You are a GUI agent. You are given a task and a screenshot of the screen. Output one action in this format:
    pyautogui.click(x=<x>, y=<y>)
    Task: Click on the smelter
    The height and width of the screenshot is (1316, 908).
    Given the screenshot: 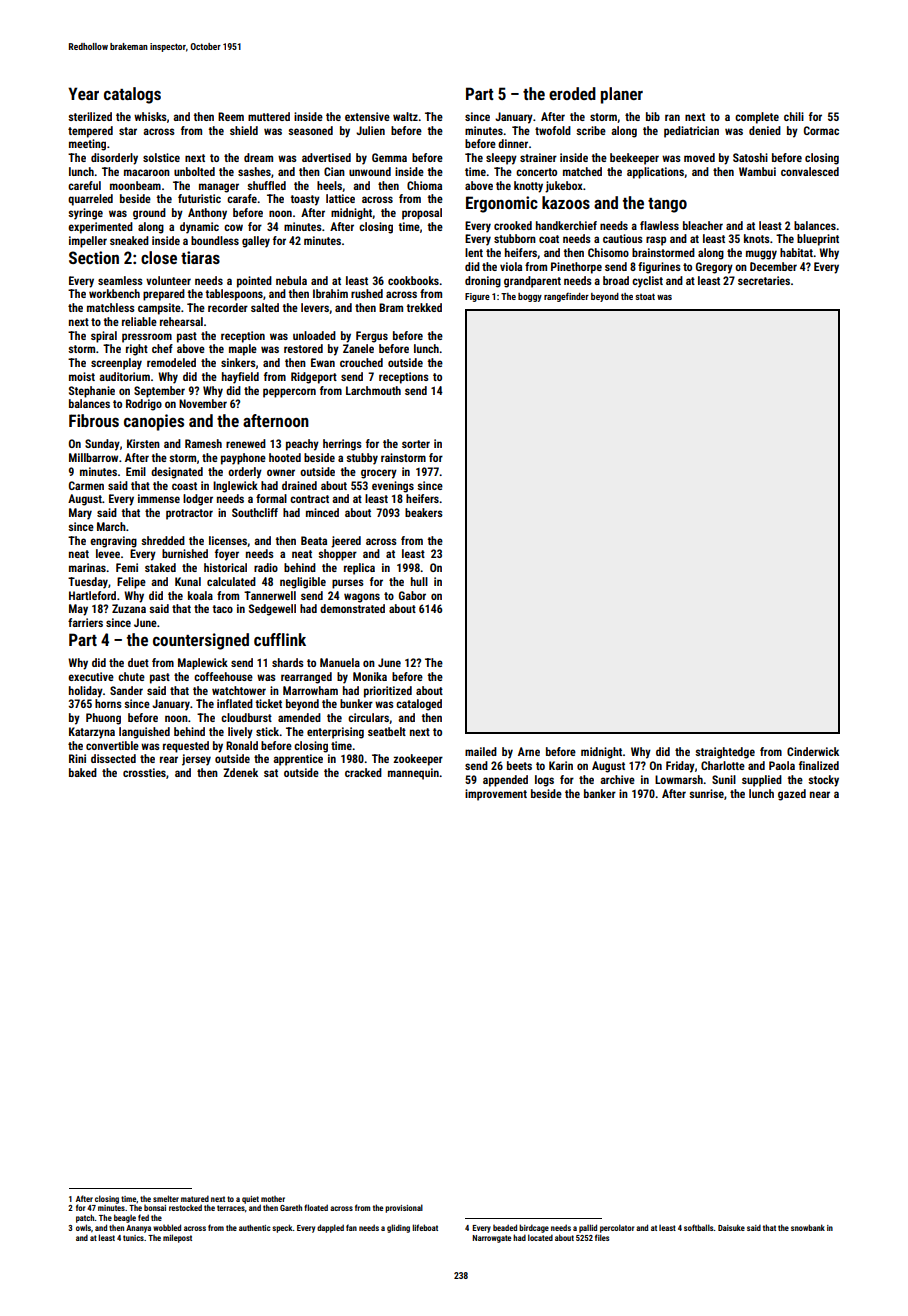 What is the action you would take?
    pyautogui.click(x=166, y=1198)
